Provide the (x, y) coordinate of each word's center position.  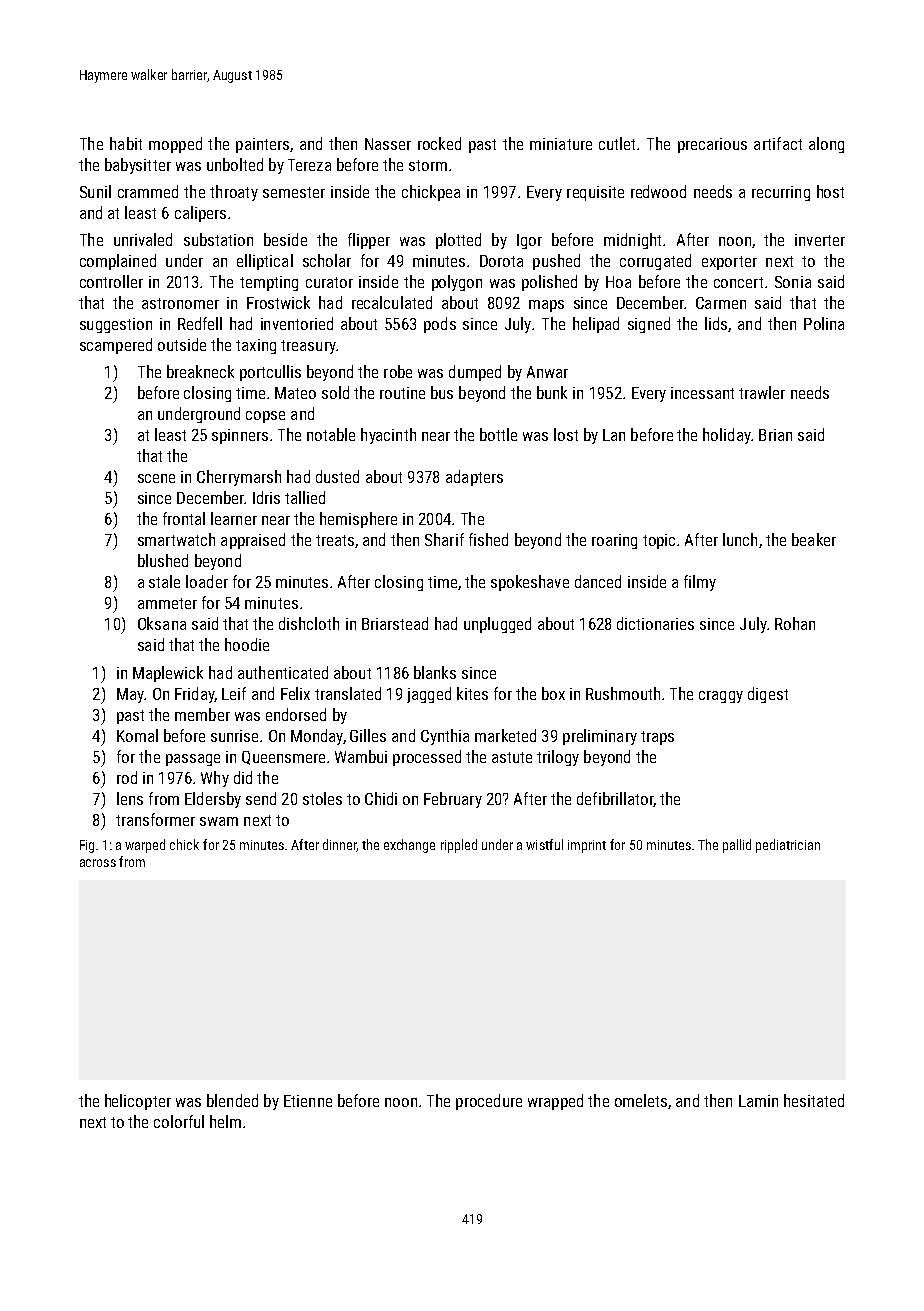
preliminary (600, 737)
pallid (737, 846)
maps (546, 306)
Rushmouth (623, 693)
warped (145, 846)
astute (512, 757)
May (130, 695)
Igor (529, 241)
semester (294, 192)
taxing (256, 346)
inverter (820, 240)
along (826, 145)
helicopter (138, 1102)
